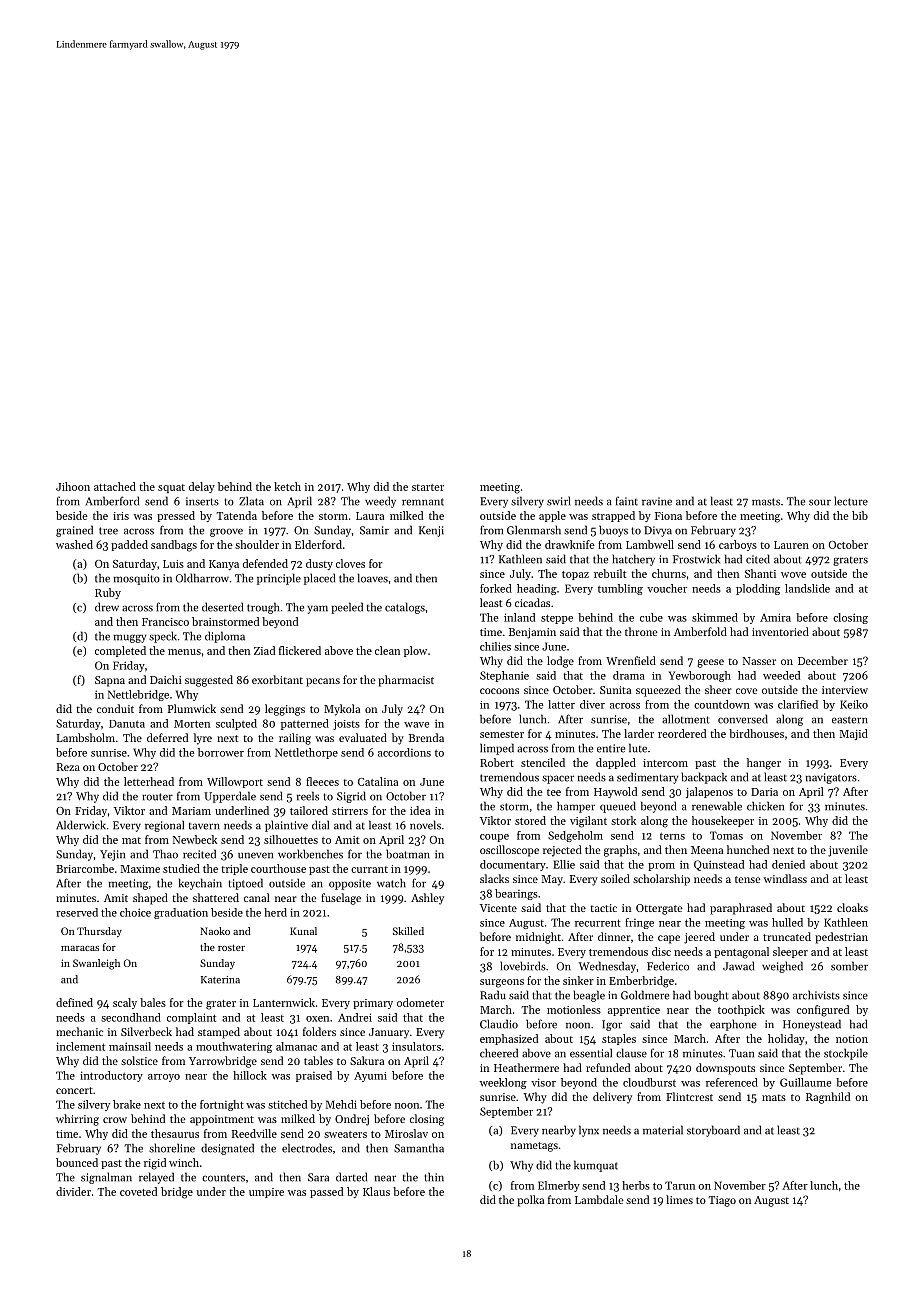 The height and width of the page is (1308, 924). What do you see at coordinates (209, 681) in the page?
I see `suggested` at bounding box center [209, 681].
